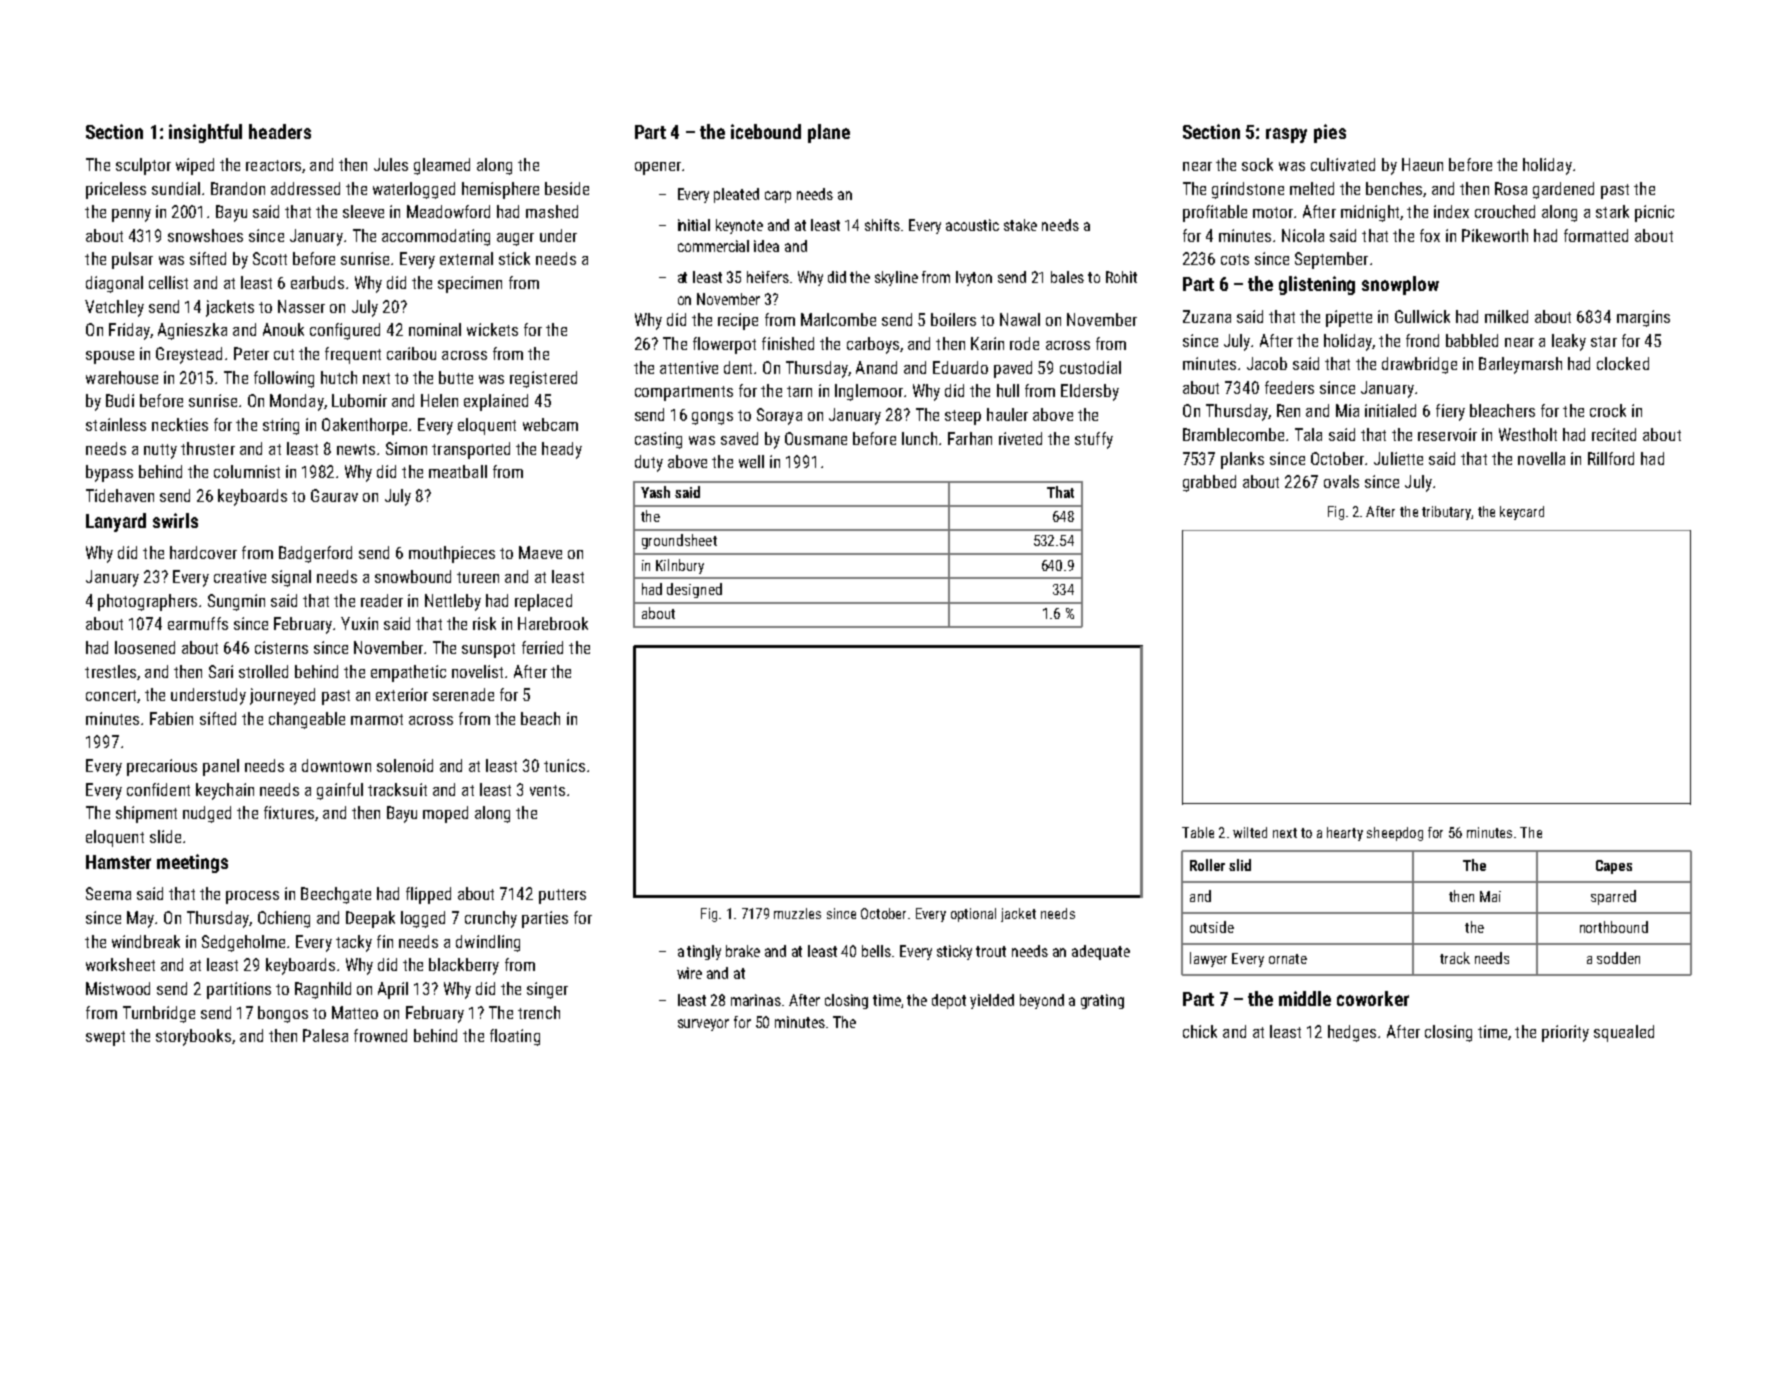  I want to click on swirls, so click(175, 520).
